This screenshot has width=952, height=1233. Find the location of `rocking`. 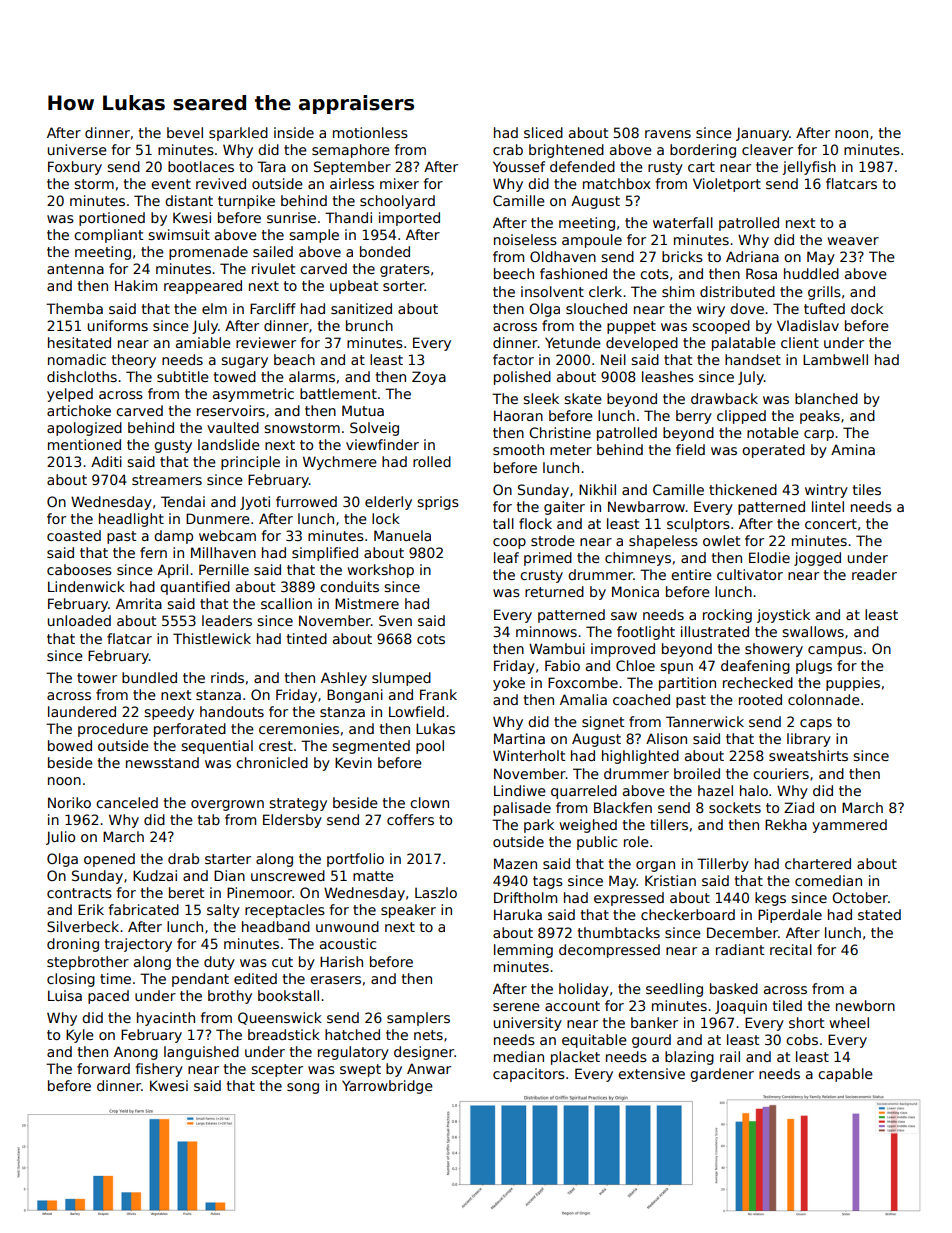

rocking is located at coordinates (727, 616).
